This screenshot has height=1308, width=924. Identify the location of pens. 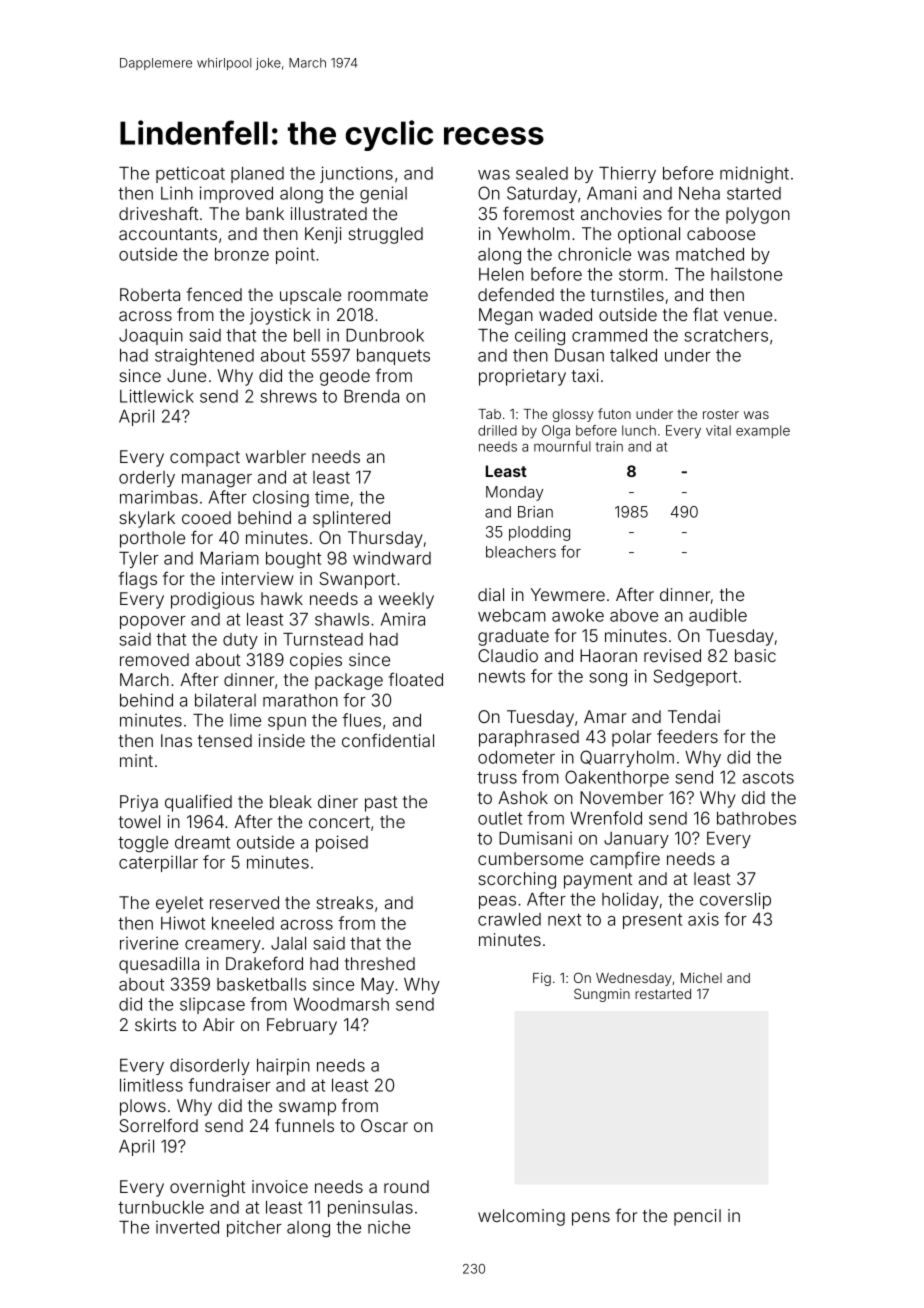
(591, 1219).
